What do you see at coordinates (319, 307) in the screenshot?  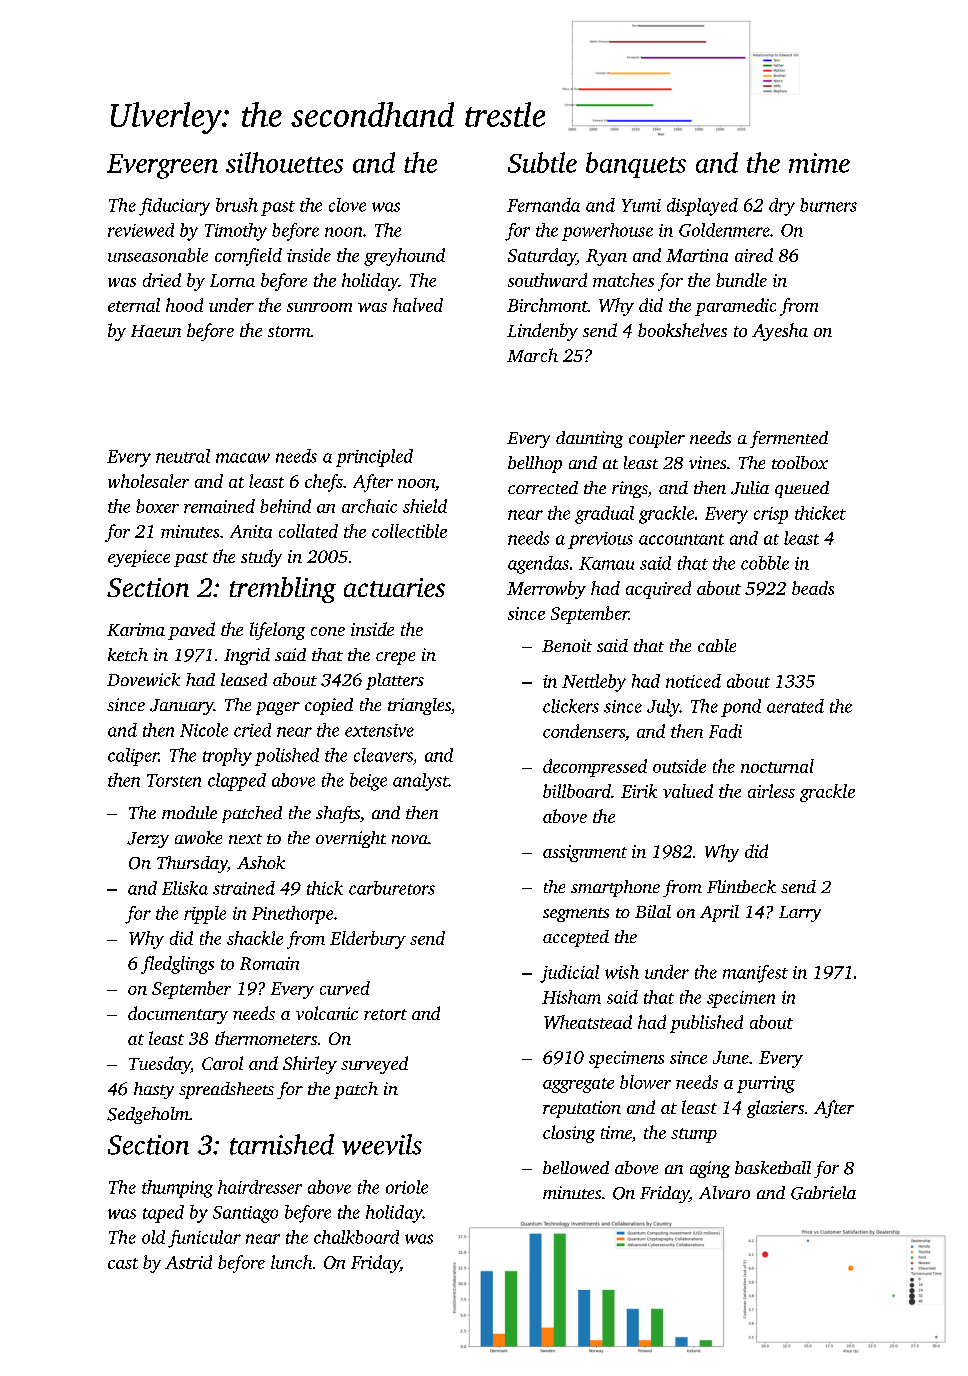 I see `sunroom` at bounding box center [319, 307].
